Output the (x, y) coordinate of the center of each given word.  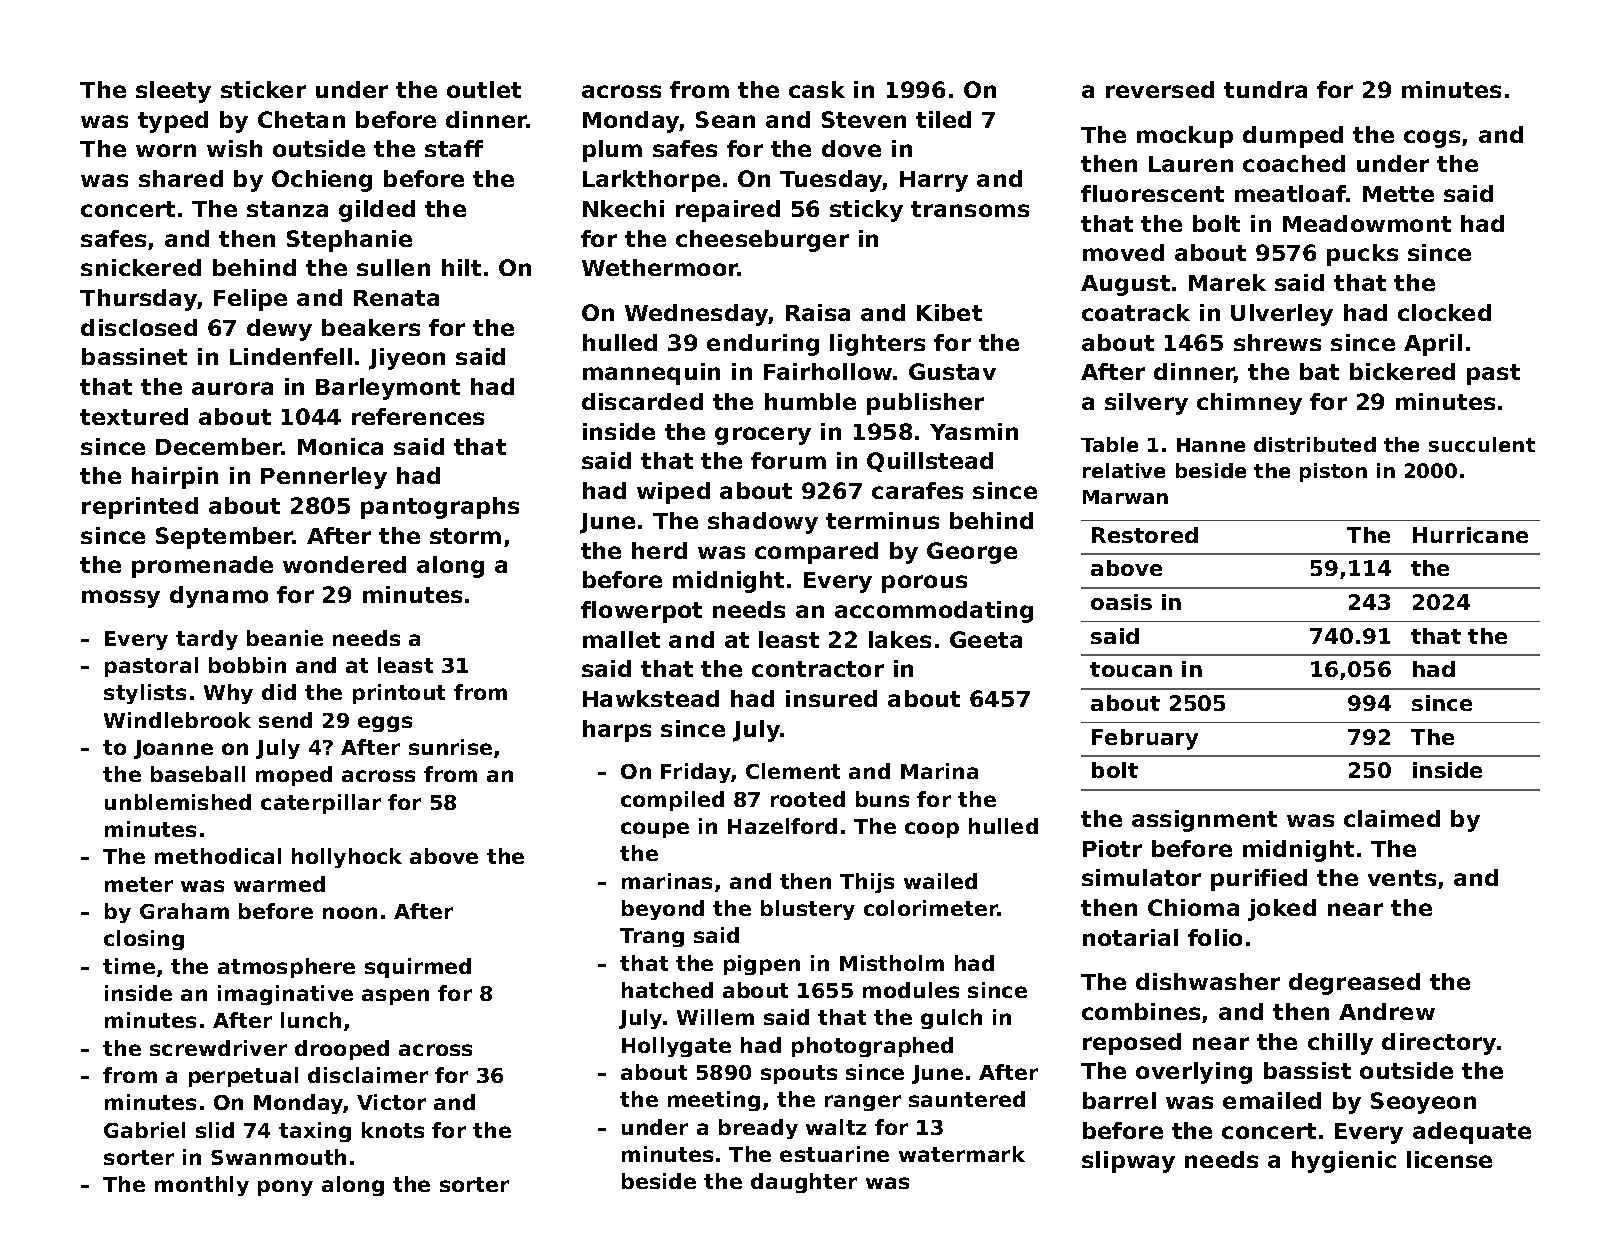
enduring (763, 345)
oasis (1121, 602)
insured (831, 698)
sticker (263, 89)
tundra (1265, 89)
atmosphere (286, 968)
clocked (1444, 312)
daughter (804, 1183)
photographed (872, 1047)
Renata (396, 298)
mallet (621, 639)
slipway (1128, 1162)
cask (817, 89)
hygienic (1344, 1162)
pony (285, 1188)
